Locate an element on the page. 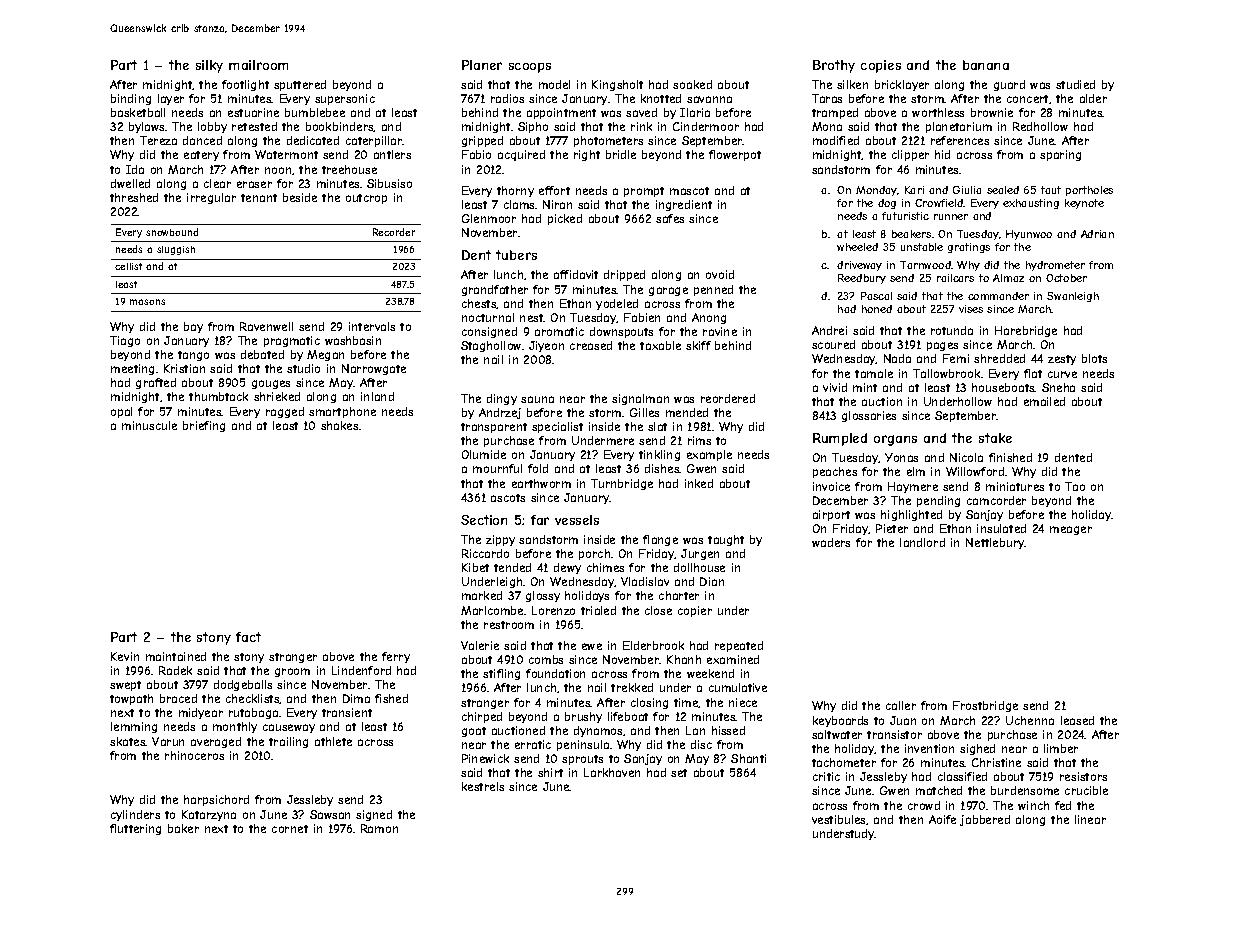  fact is located at coordinates (248, 637).
